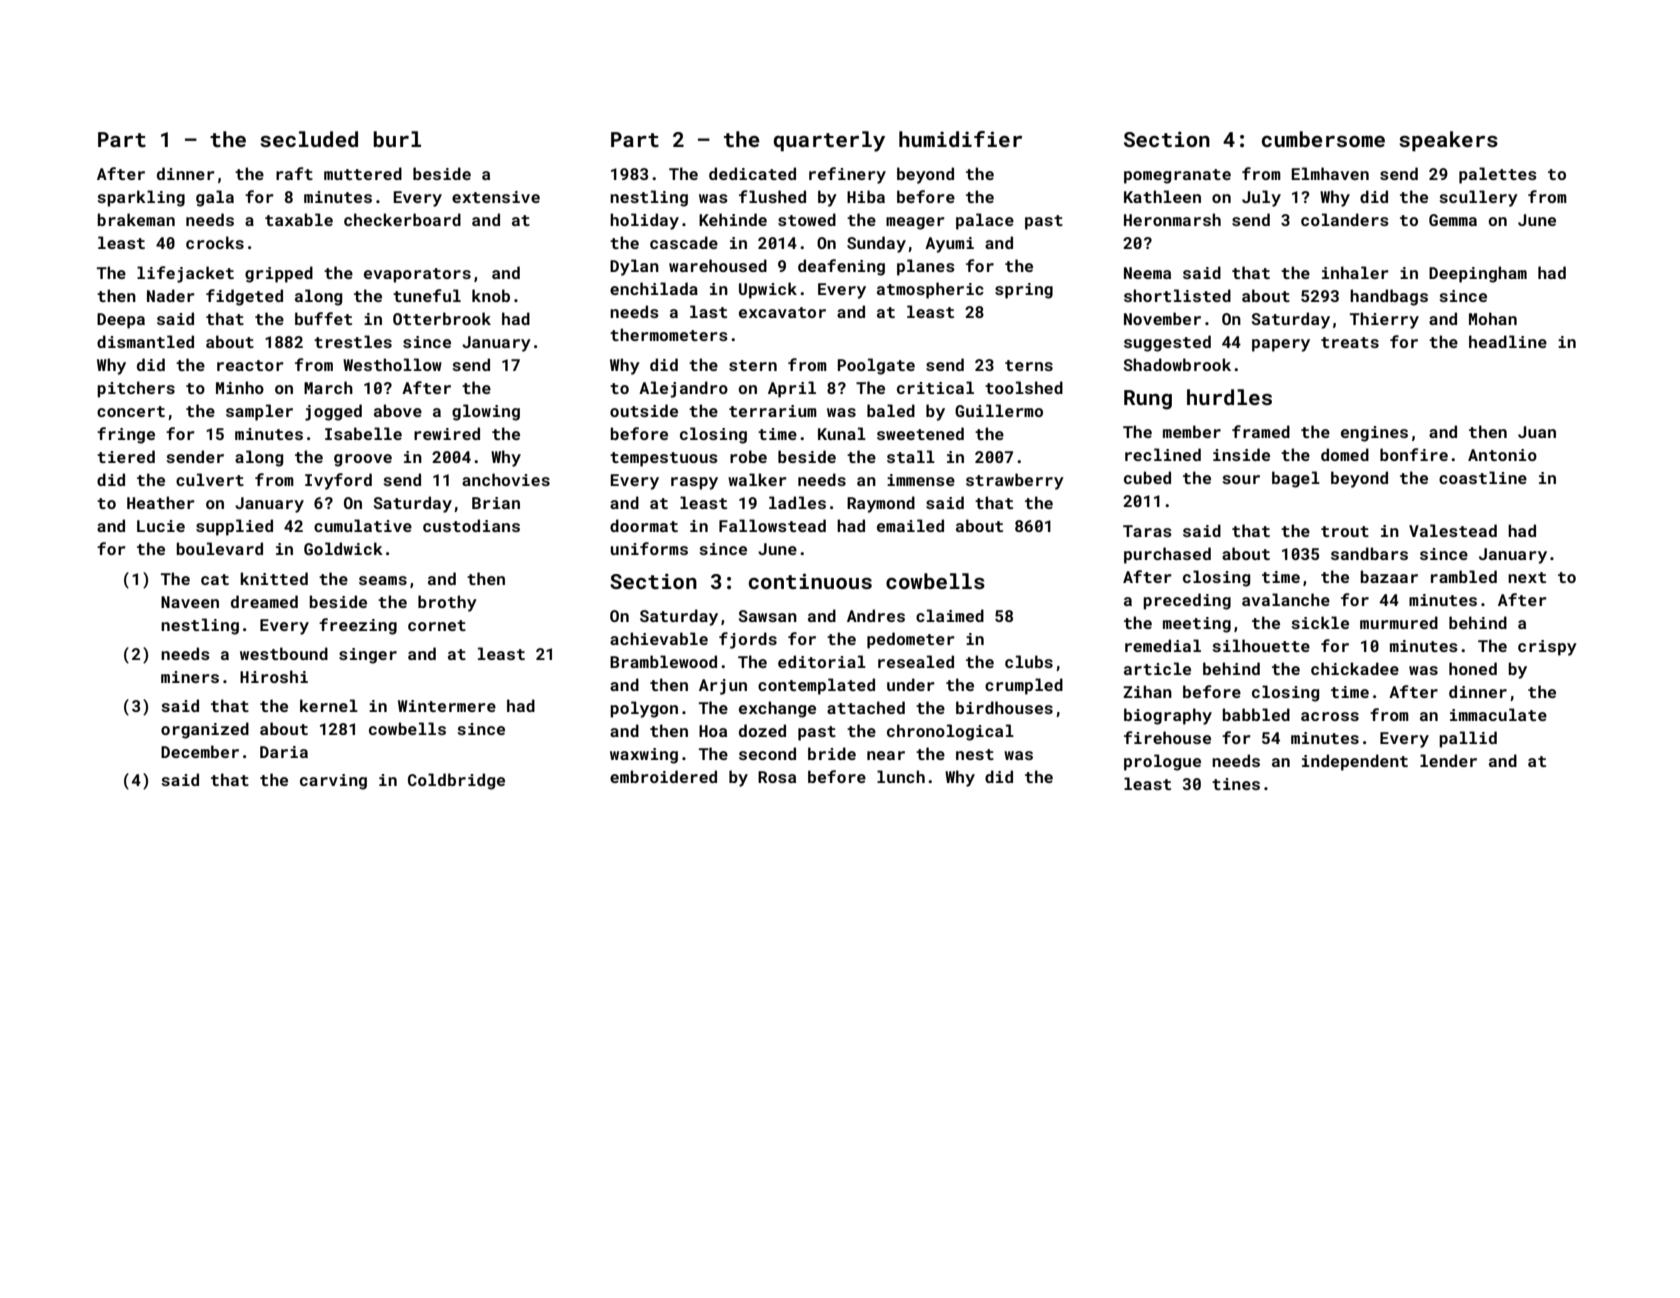 The width and height of the screenshot is (1680, 1298). I want to click on tines, so click(1236, 784).
